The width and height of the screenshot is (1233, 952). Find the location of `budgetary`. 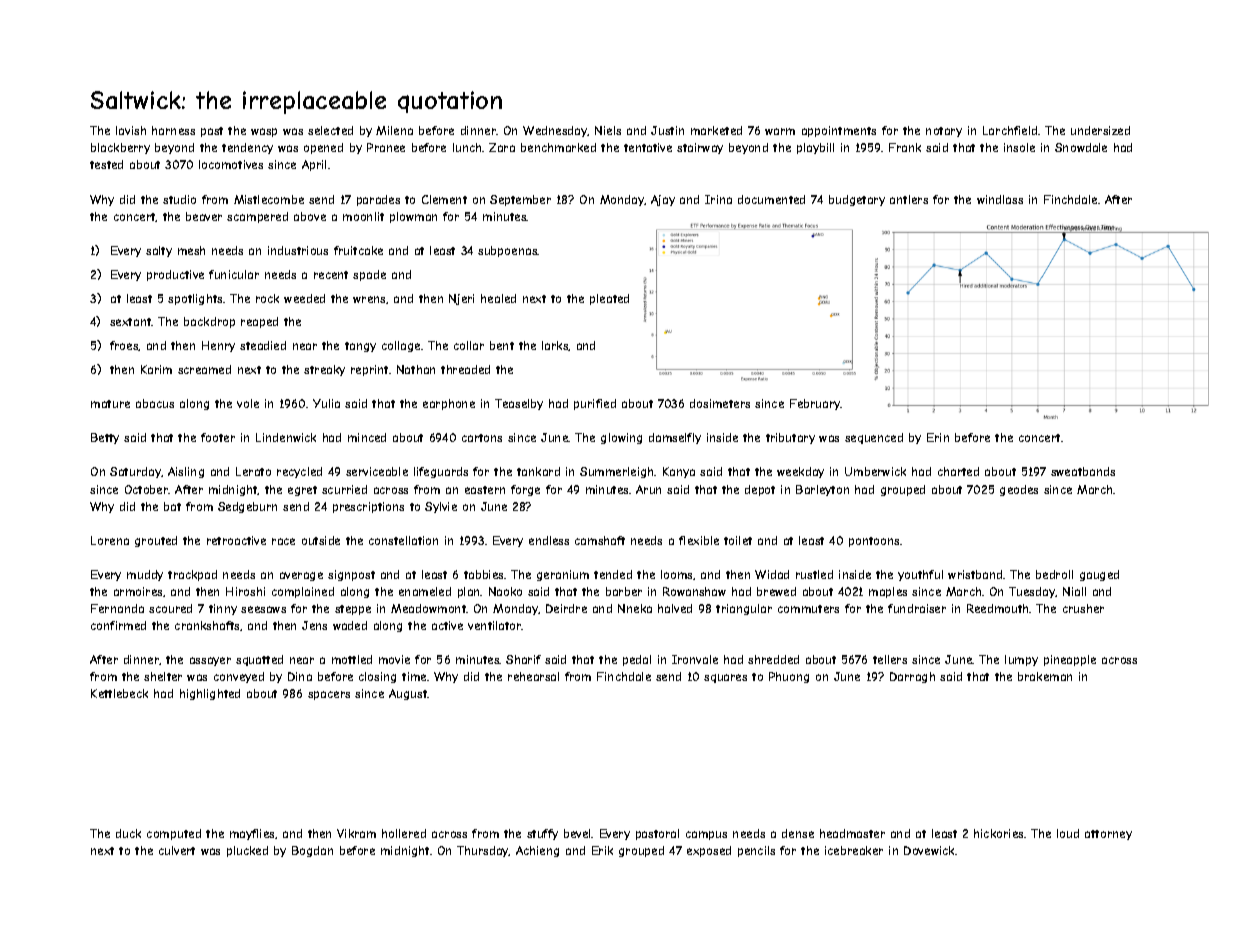

budgetary is located at coordinates (857, 200).
